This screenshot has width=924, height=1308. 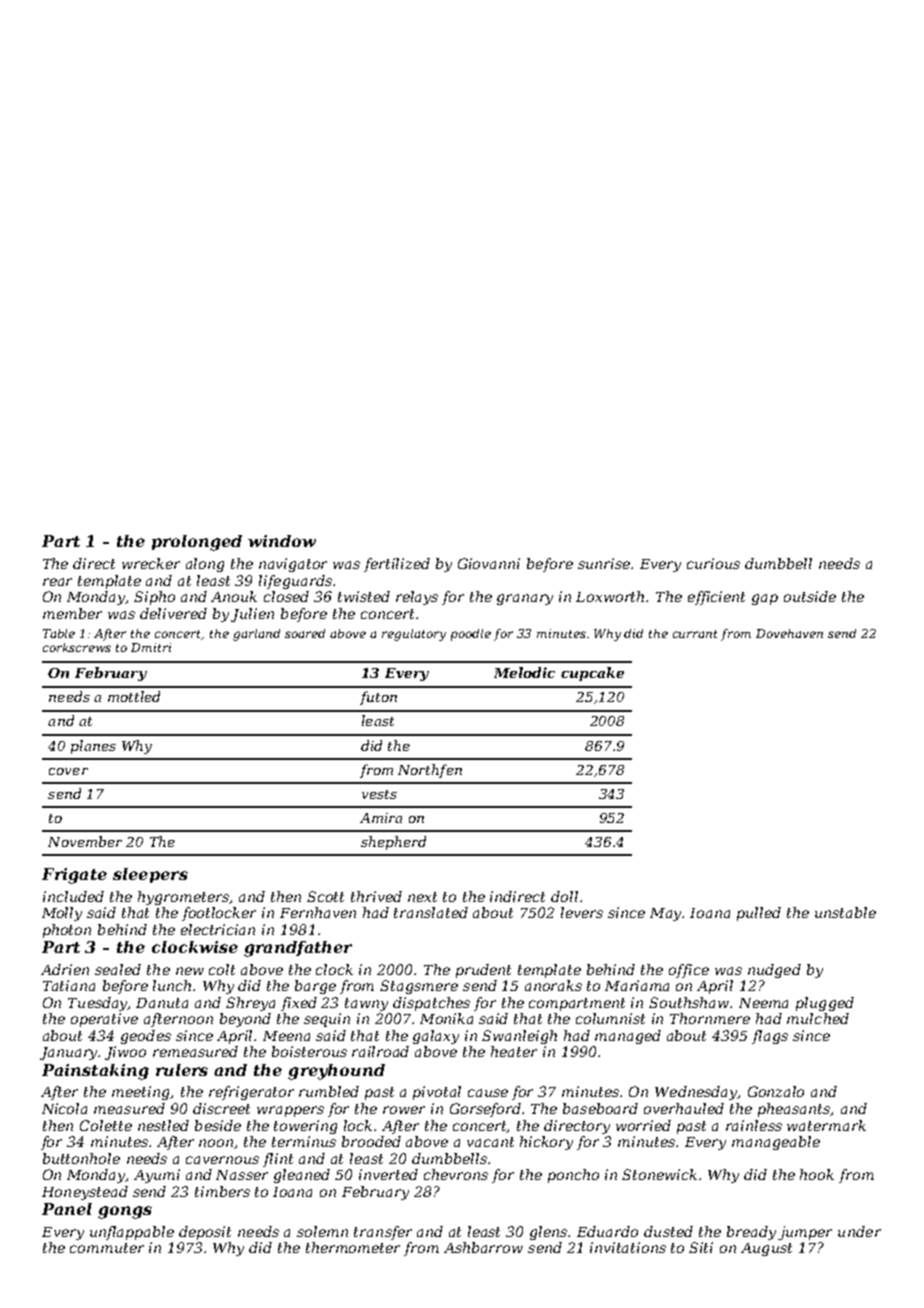 I want to click on pivotal, so click(x=437, y=1093).
